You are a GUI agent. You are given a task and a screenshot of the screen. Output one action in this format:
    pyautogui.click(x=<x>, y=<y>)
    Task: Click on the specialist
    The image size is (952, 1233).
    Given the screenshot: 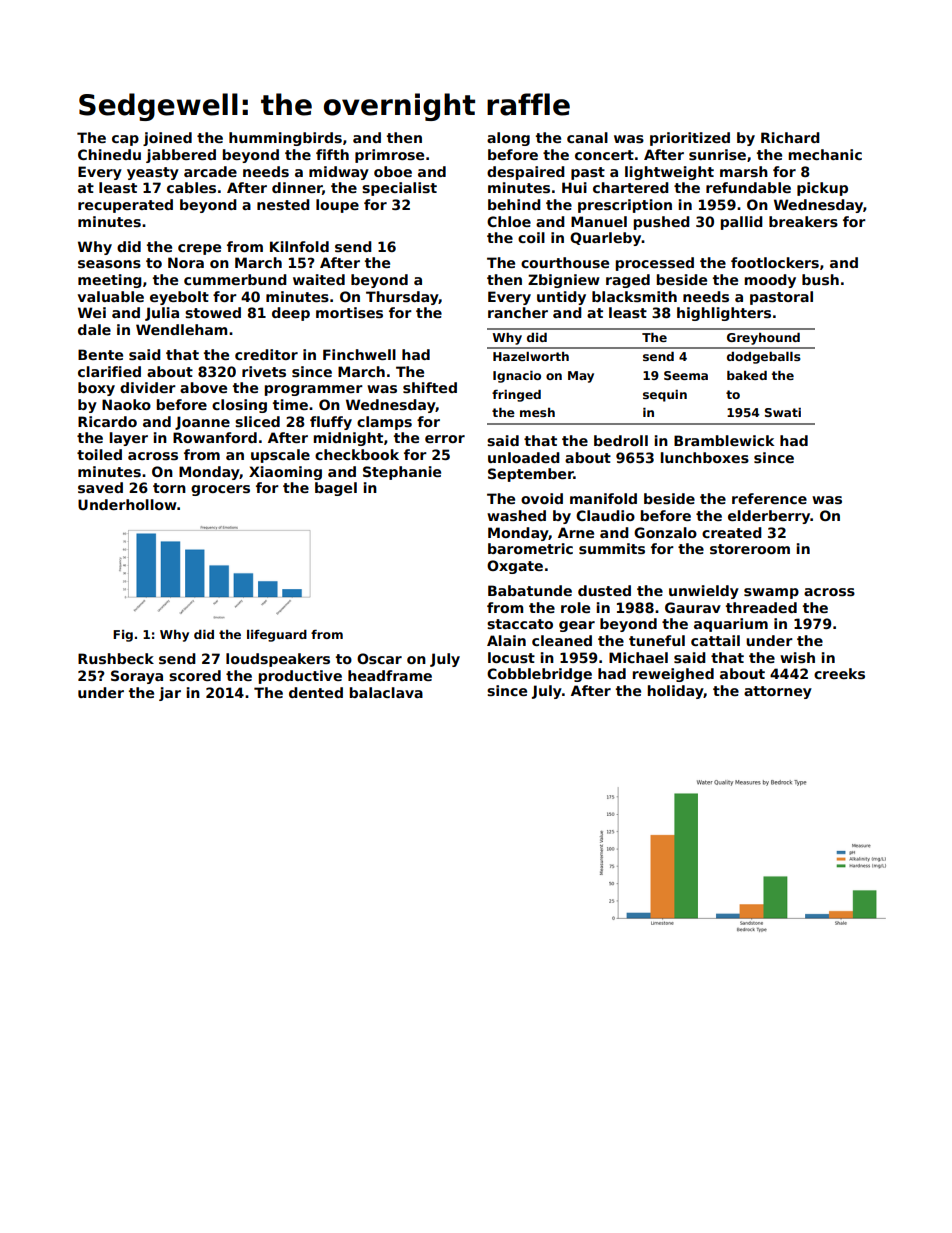 What is the action you would take?
    pyautogui.click(x=399, y=189)
